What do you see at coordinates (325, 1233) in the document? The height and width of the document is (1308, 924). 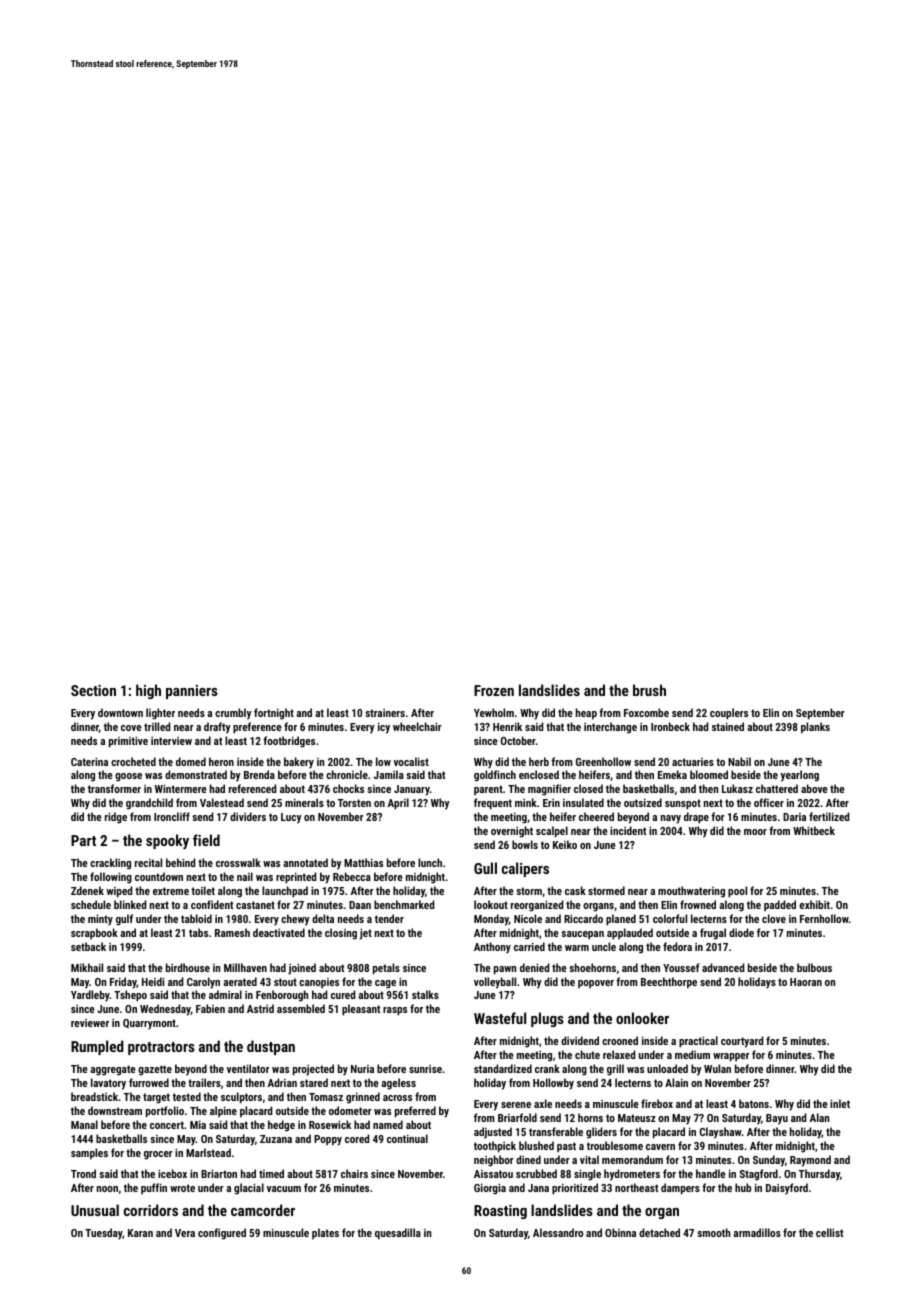 I see `plates` at bounding box center [325, 1233].
